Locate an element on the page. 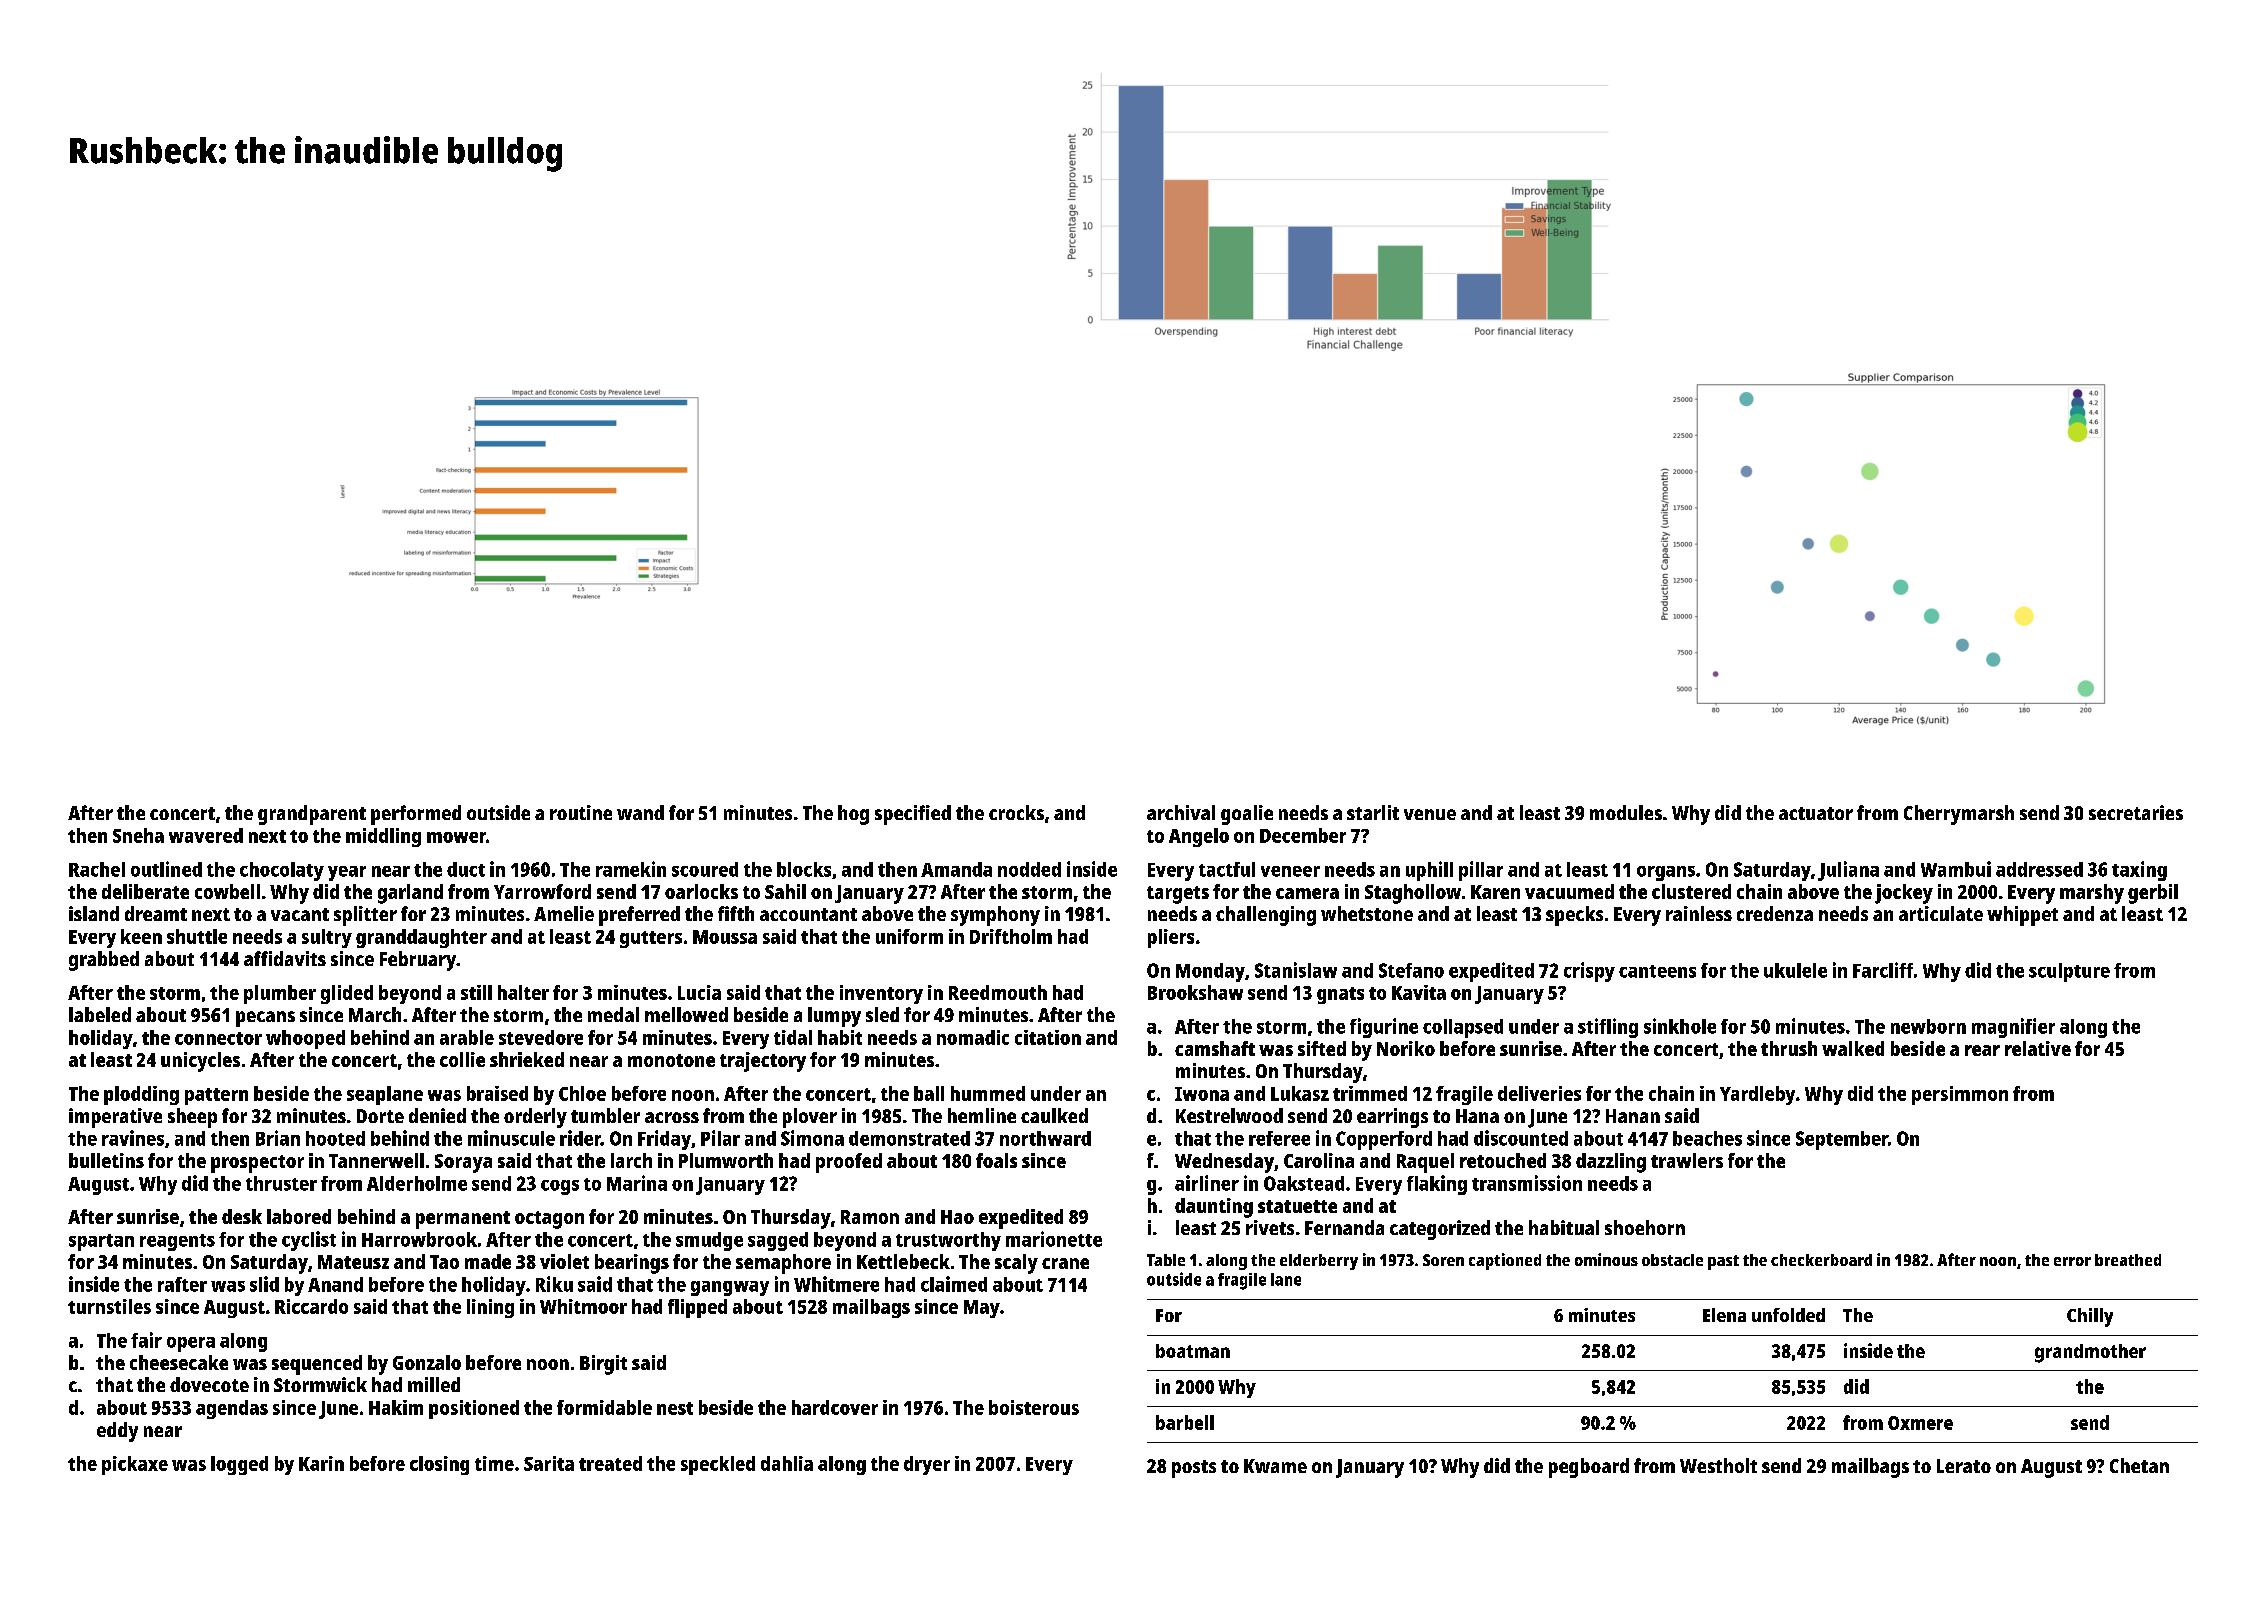 The height and width of the image is (1602, 2266). Iwona is located at coordinates (1202, 1094).
